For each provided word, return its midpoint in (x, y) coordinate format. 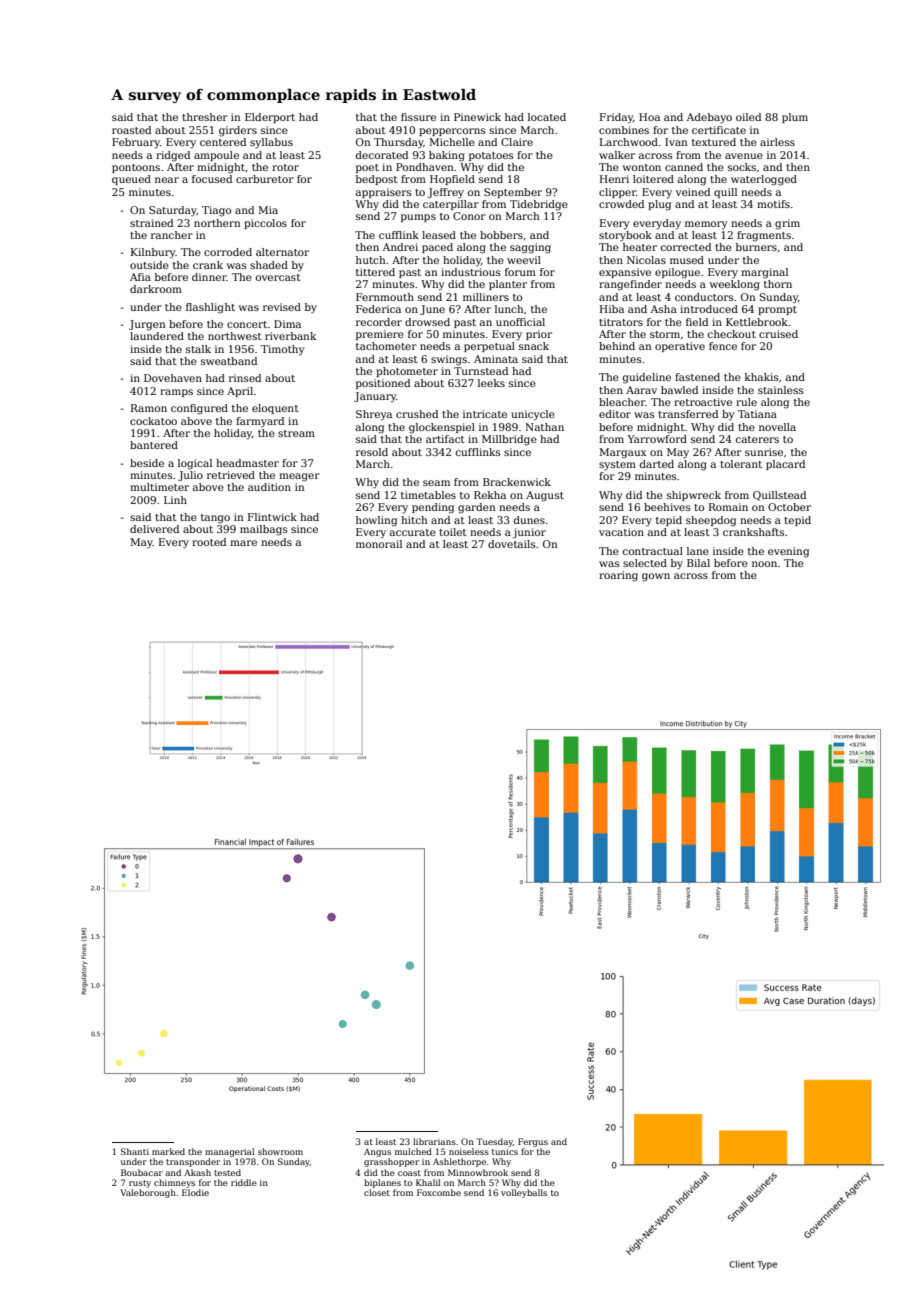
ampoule (216, 156)
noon (764, 564)
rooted (209, 542)
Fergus (533, 1142)
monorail (379, 544)
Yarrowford (657, 439)
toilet (453, 532)
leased (439, 235)
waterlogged (764, 180)
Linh (175, 500)
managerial (230, 1152)
